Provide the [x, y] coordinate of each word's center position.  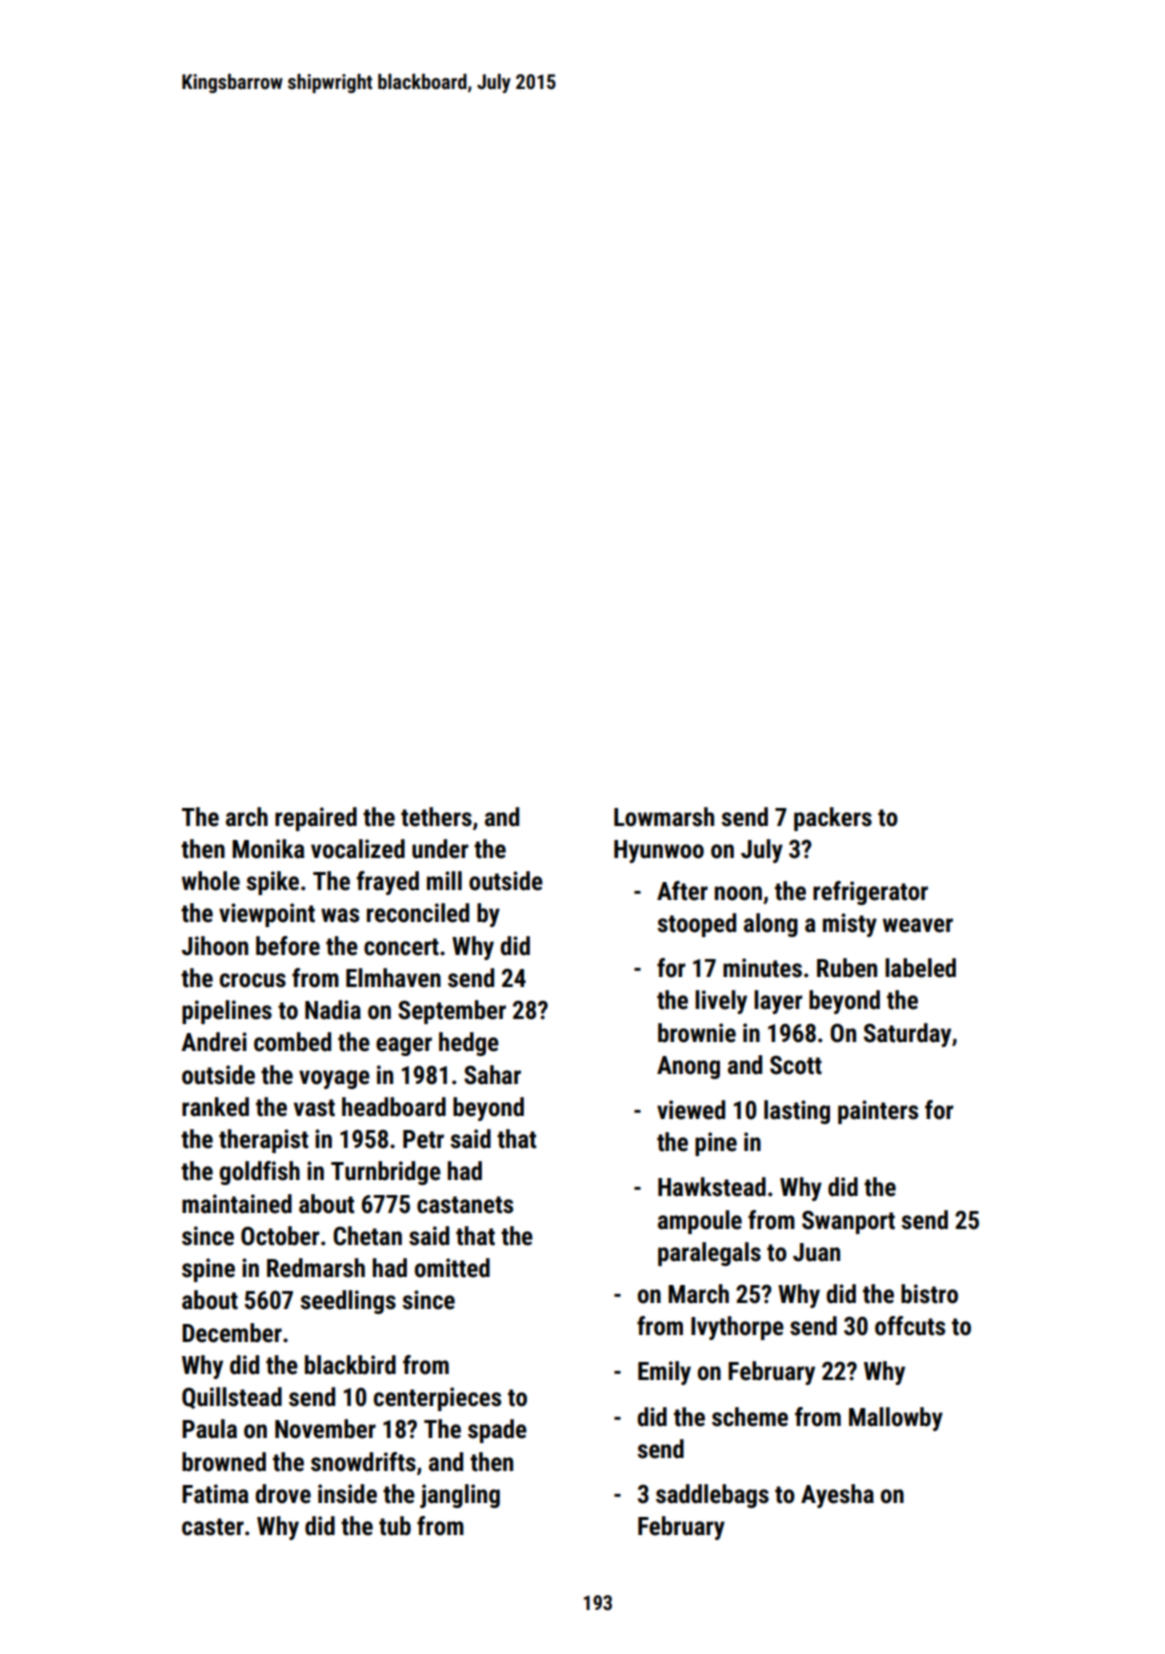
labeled [920, 968]
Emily [664, 1373]
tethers [436, 817]
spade [497, 1431]
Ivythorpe [737, 1328]
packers [833, 819]
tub [395, 1526]
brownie [697, 1033]
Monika [268, 849]
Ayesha [837, 1496]
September [452, 1012]
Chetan [367, 1236]
